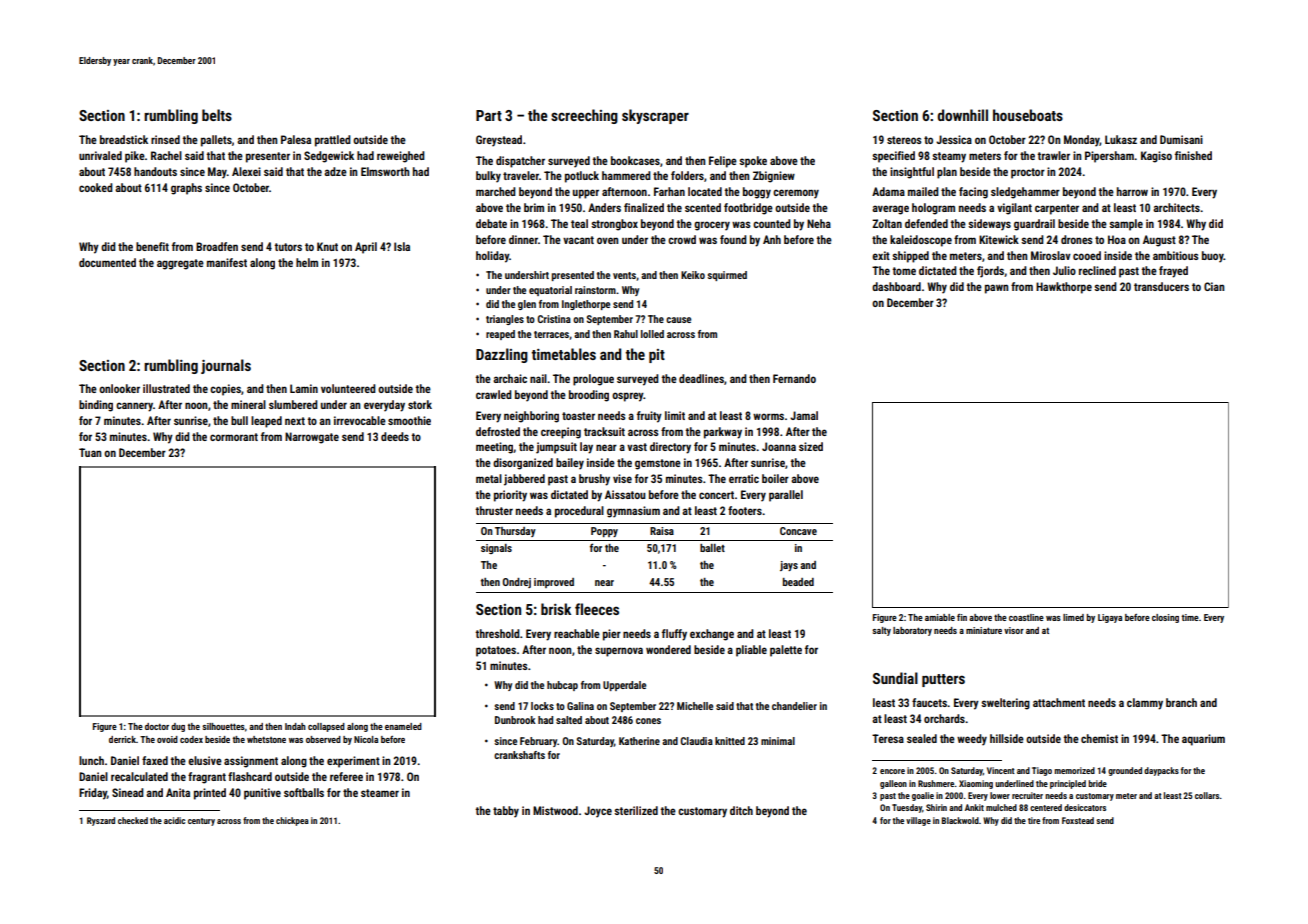 The width and height of the document is (1308, 924). I want to click on dashboard, so click(896, 286).
